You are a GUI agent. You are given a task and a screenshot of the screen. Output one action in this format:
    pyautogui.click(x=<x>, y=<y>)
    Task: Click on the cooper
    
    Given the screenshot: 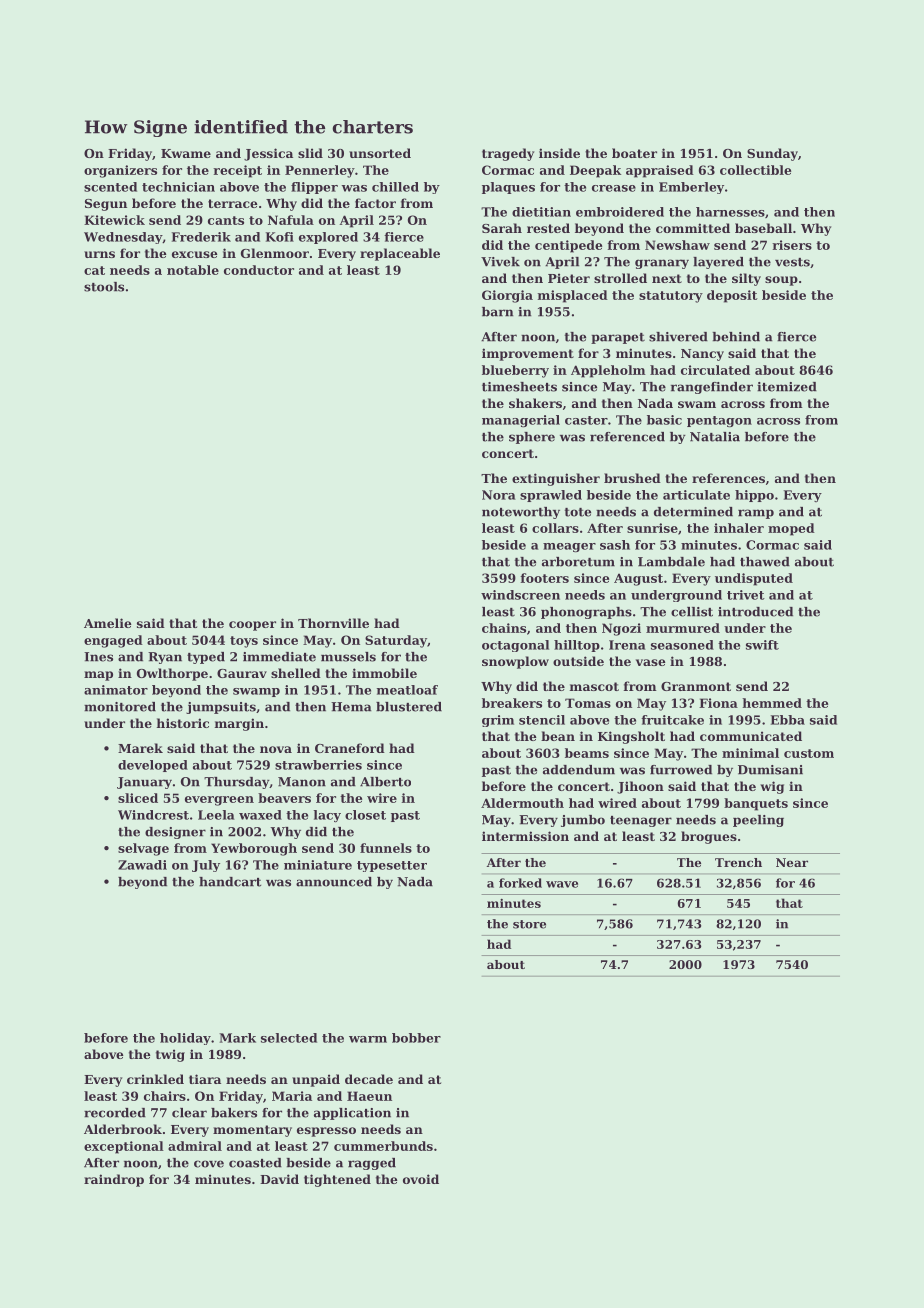 What is the action you would take?
    pyautogui.click(x=252, y=626)
